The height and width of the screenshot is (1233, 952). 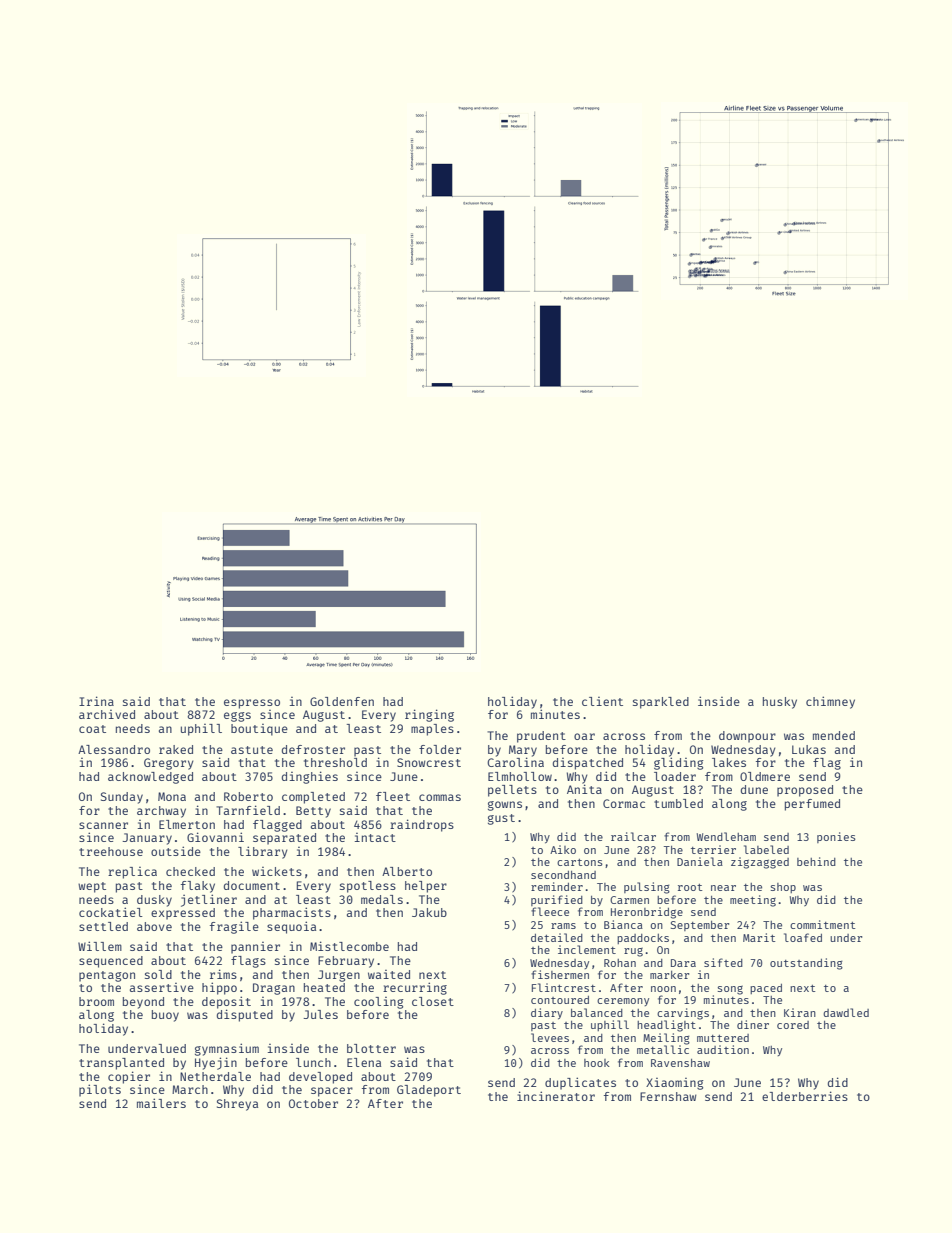 I want to click on settled, so click(x=103, y=926).
